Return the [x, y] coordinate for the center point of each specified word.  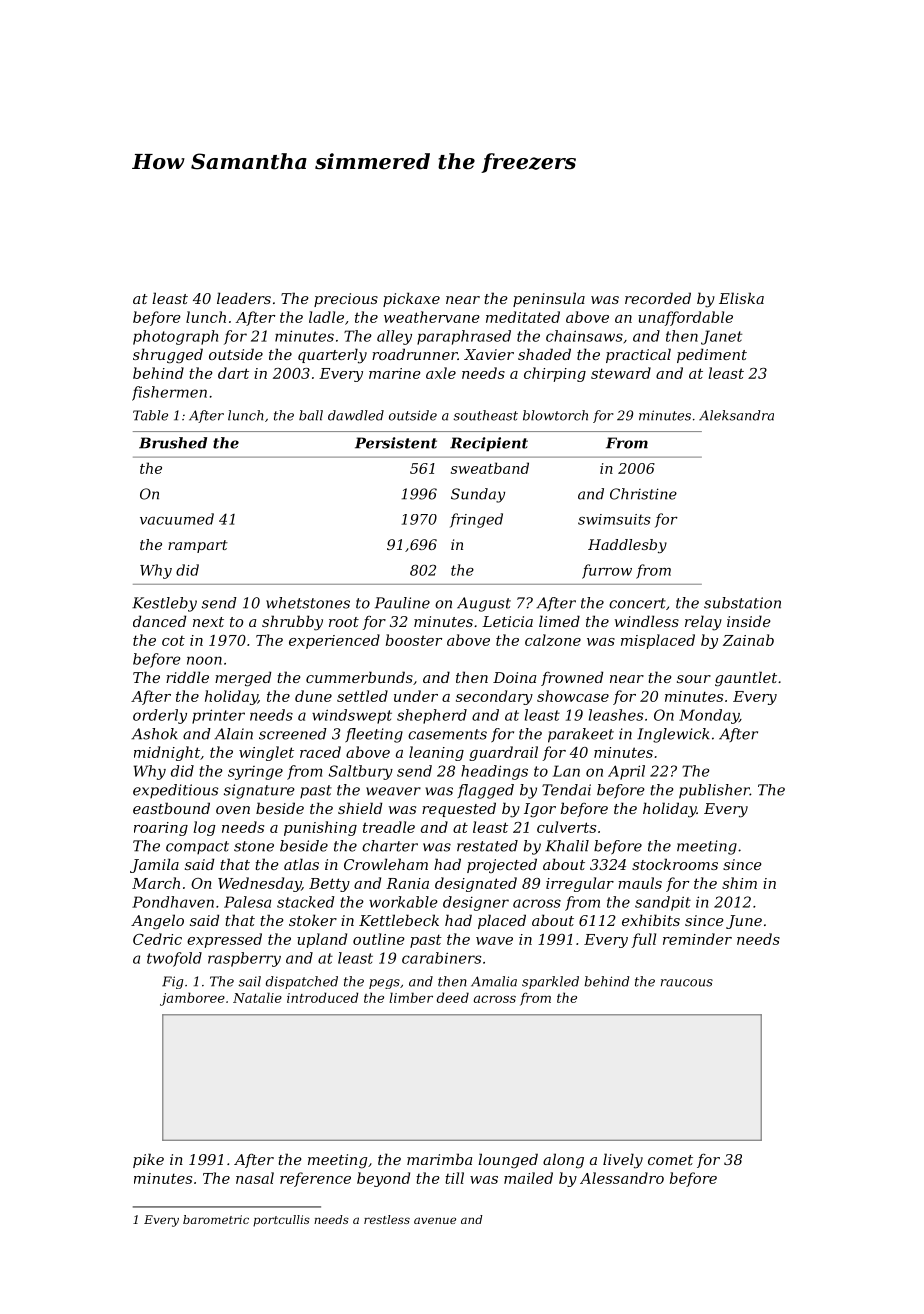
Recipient [489, 444]
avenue [435, 1220]
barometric [216, 1219]
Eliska [741, 298]
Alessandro [622, 1178]
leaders [244, 298]
